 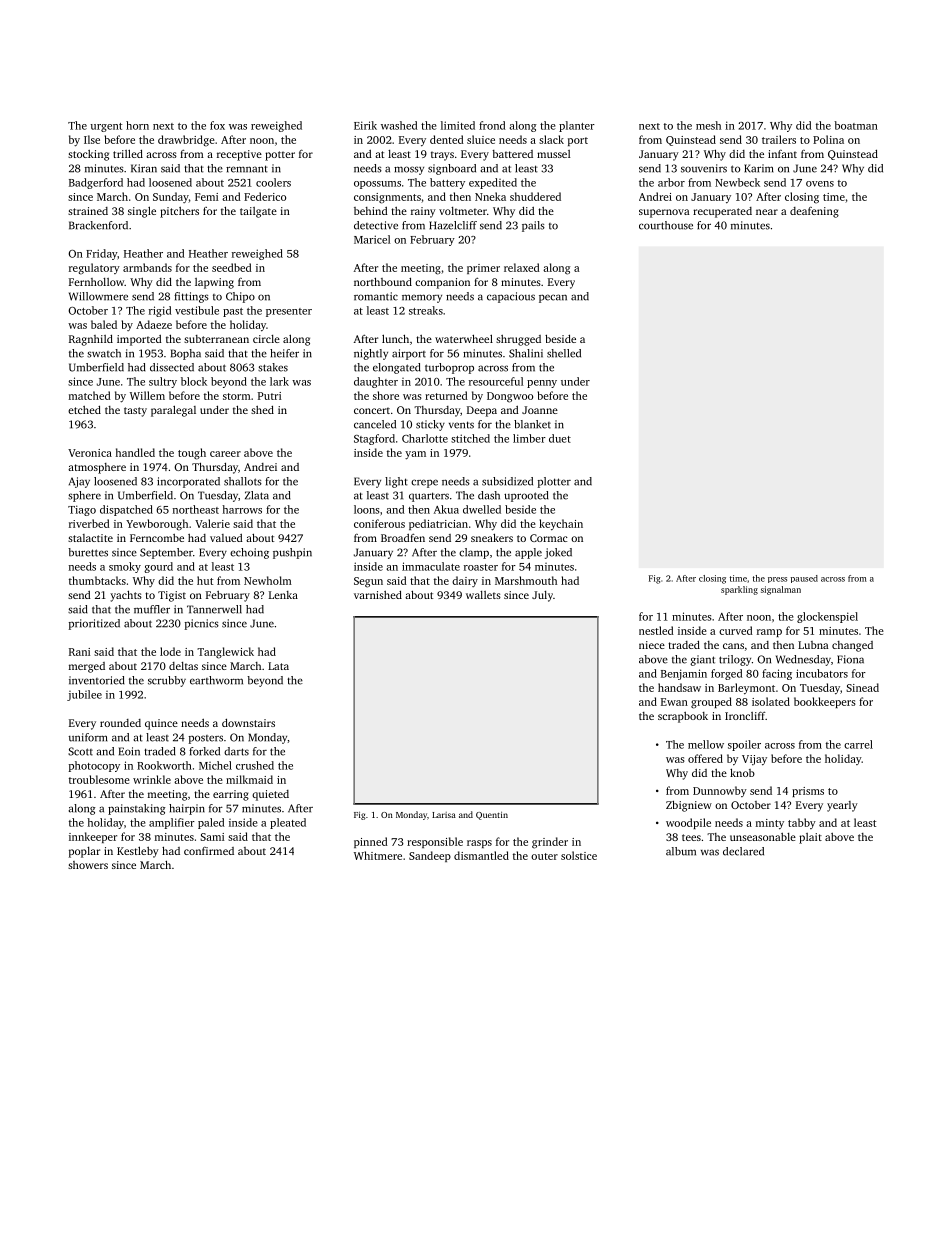 What do you see at coordinates (492, 816) in the screenshot?
I see `Quentin` at bounding box center [492, 816].
